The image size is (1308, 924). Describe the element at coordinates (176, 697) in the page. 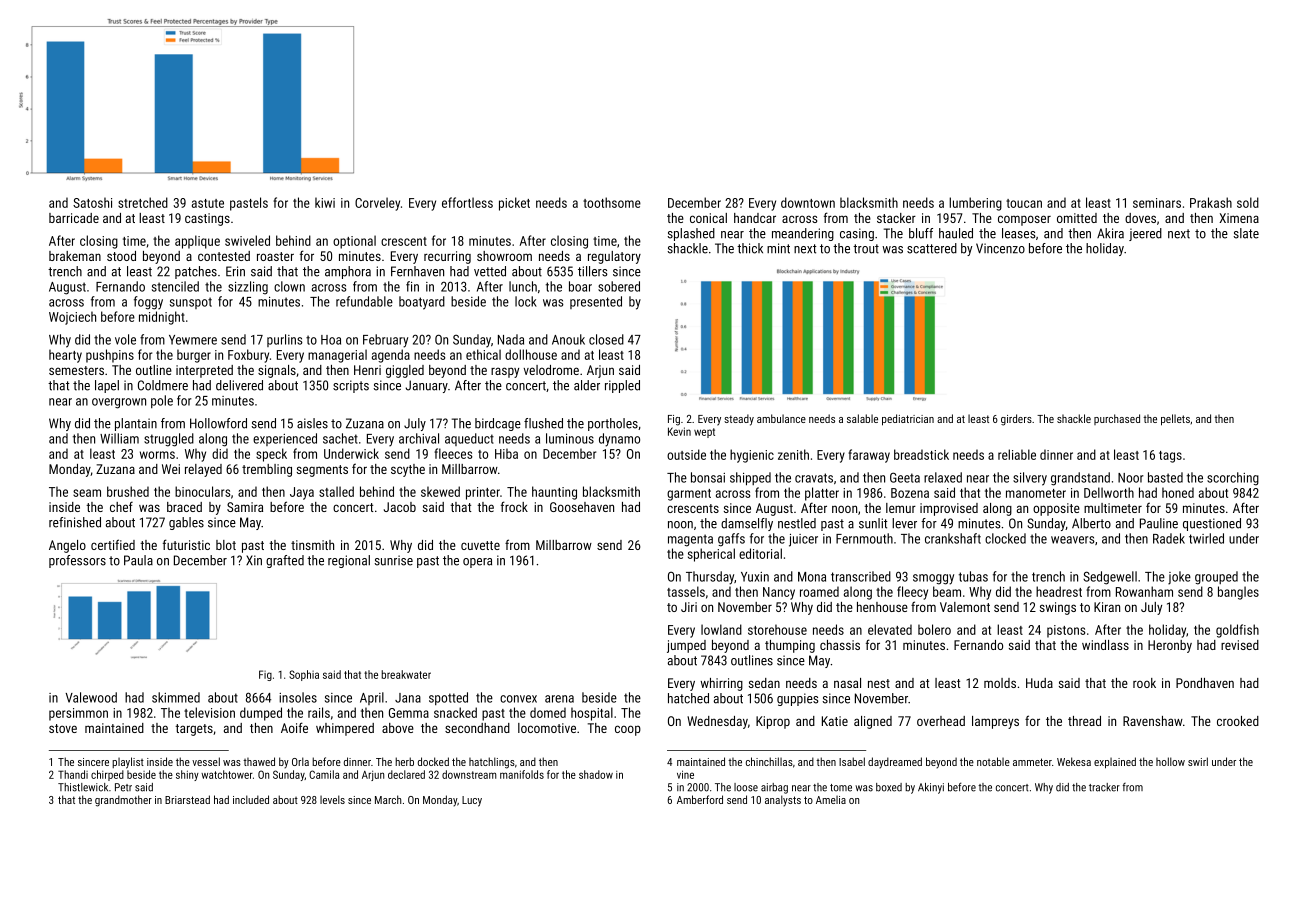

I see `skimmed` at that location.
